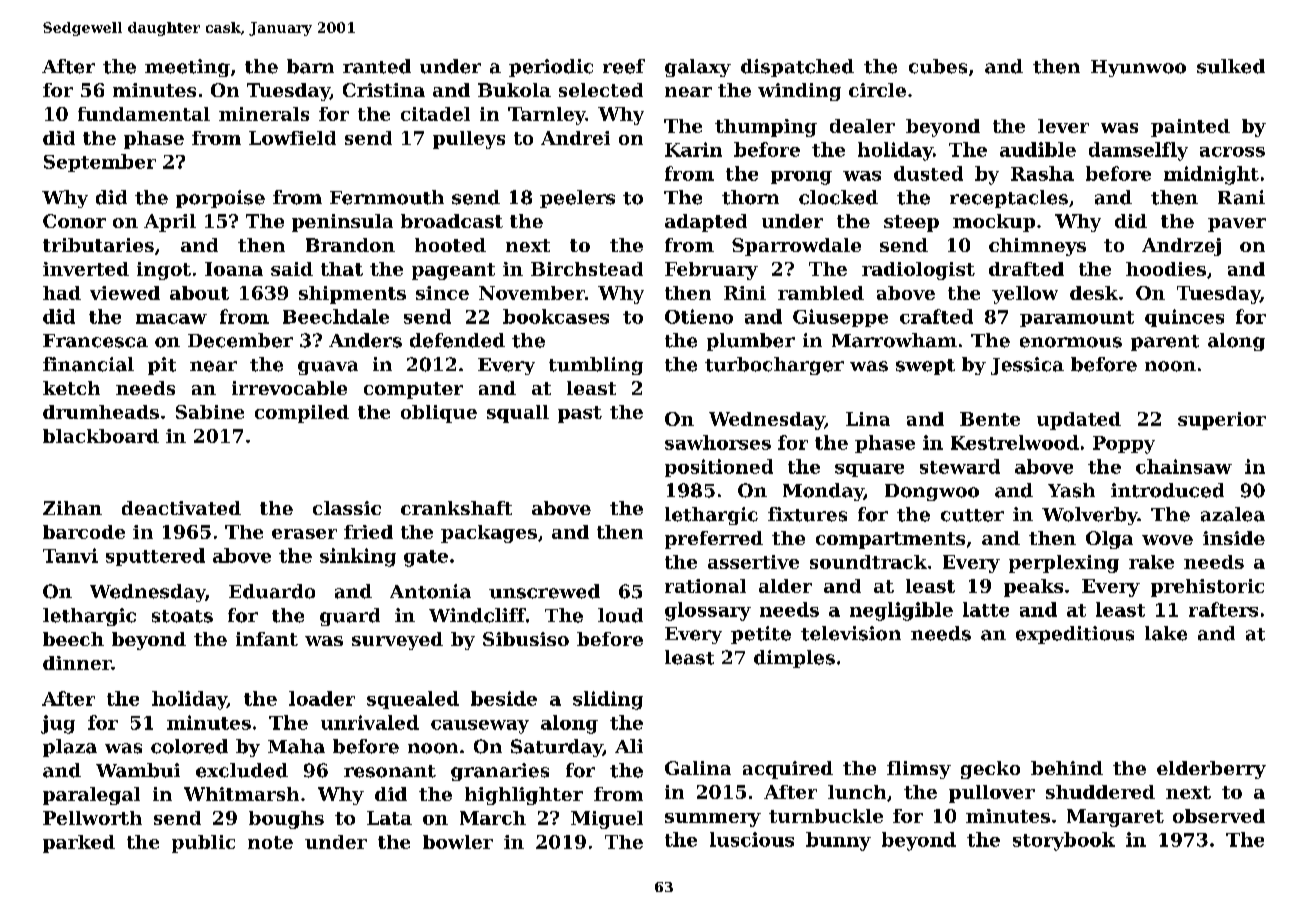 This screenshot has height=924, width=1308. Describe the element at coordinates (575, 138) in the screenshot. I see `Andrei` at that location.
